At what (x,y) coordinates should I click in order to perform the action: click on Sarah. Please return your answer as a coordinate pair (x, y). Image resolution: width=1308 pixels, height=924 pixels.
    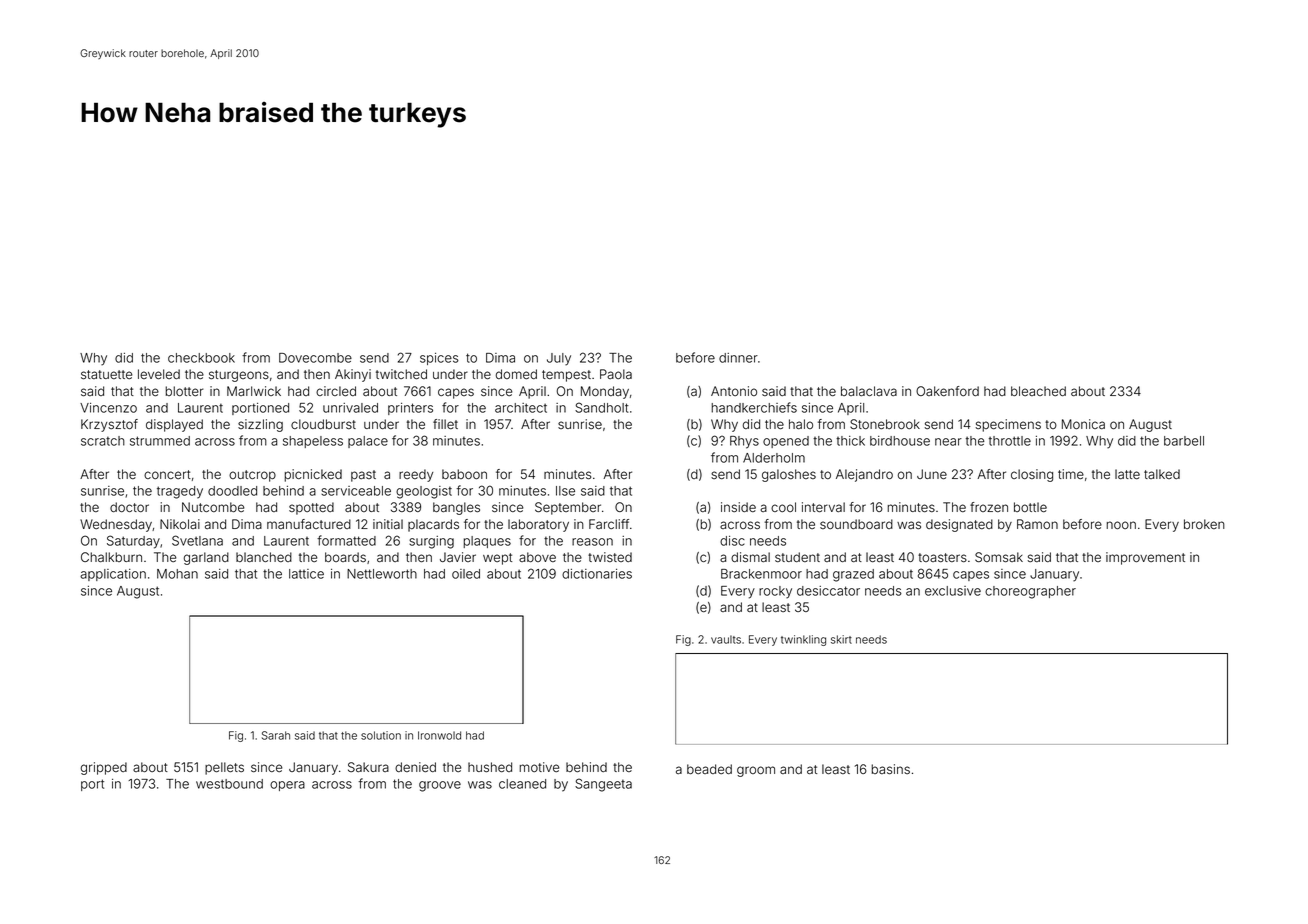
    Looking at the image, I should click on (276, 735).
